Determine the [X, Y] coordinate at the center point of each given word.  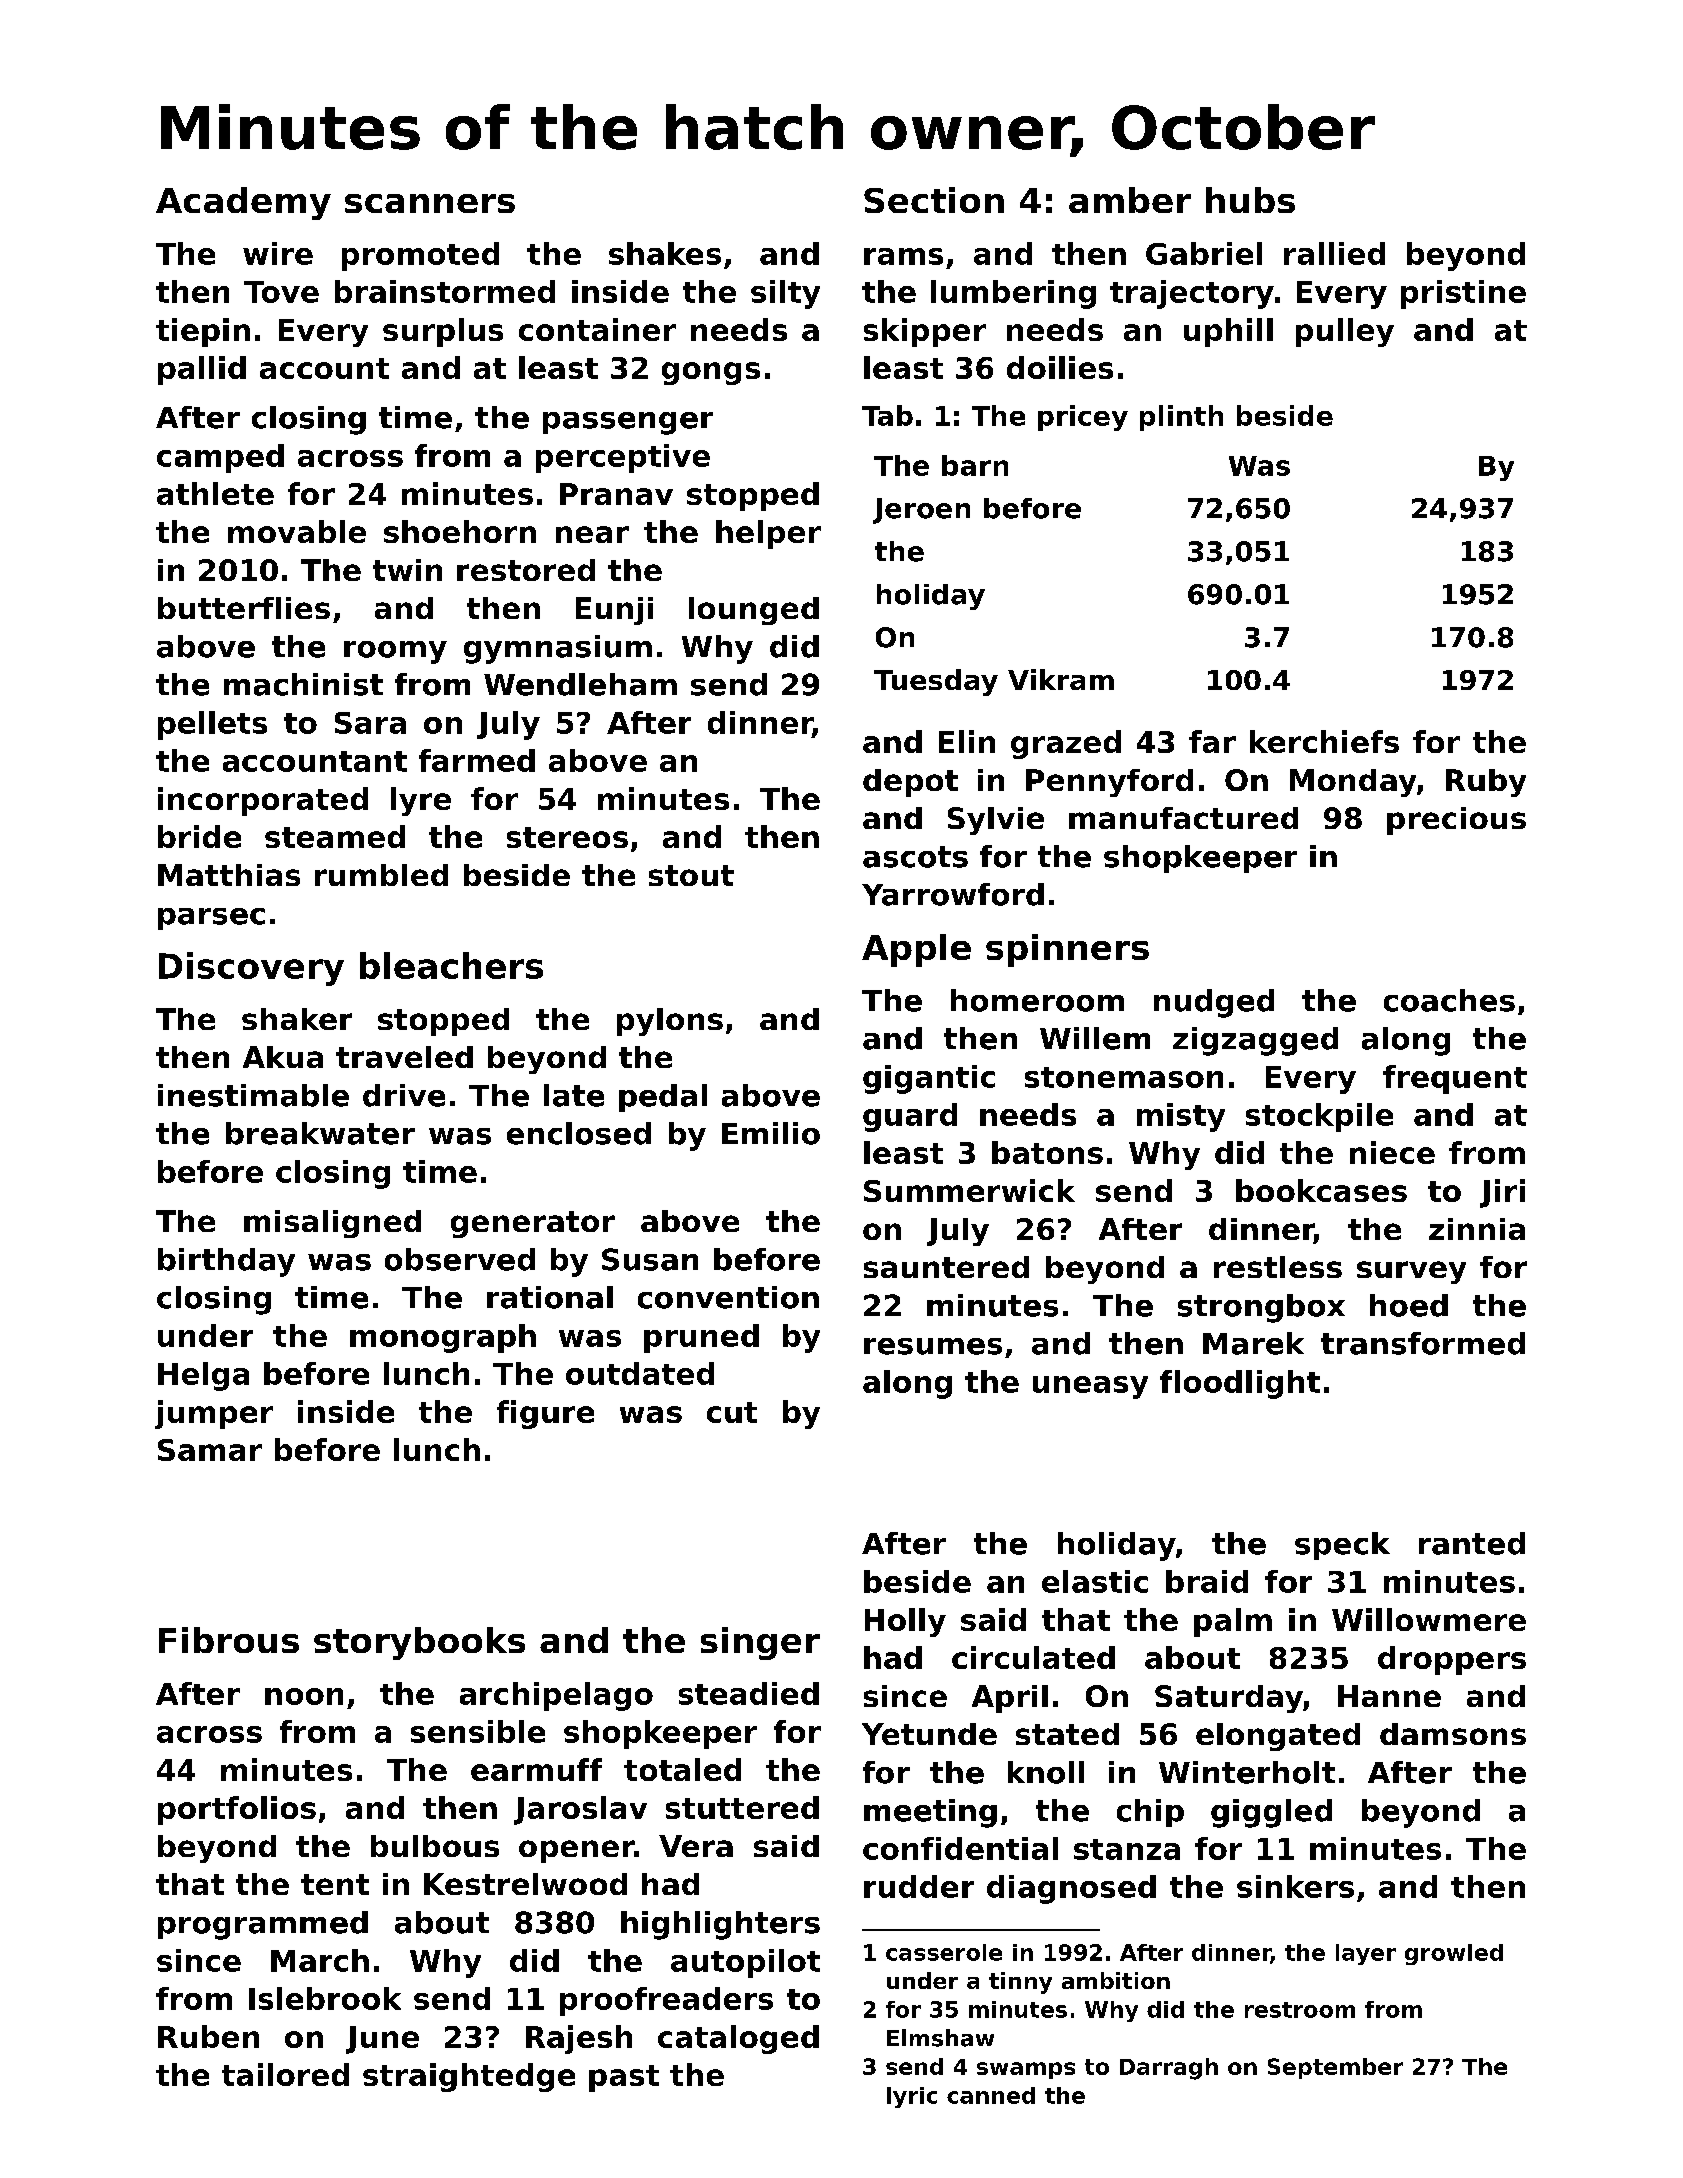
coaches [1449, 1000]
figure [545, 1414]
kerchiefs [1324, 741]
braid [1207, 1581]
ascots [915, 857]
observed [460, 1259]
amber [1130, 200]
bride [199, 836]
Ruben [208, 2036]
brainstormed [445, 291]
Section [934, 200]
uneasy [1090, 1387]
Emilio [771, 1133]
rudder [919, 1886]
